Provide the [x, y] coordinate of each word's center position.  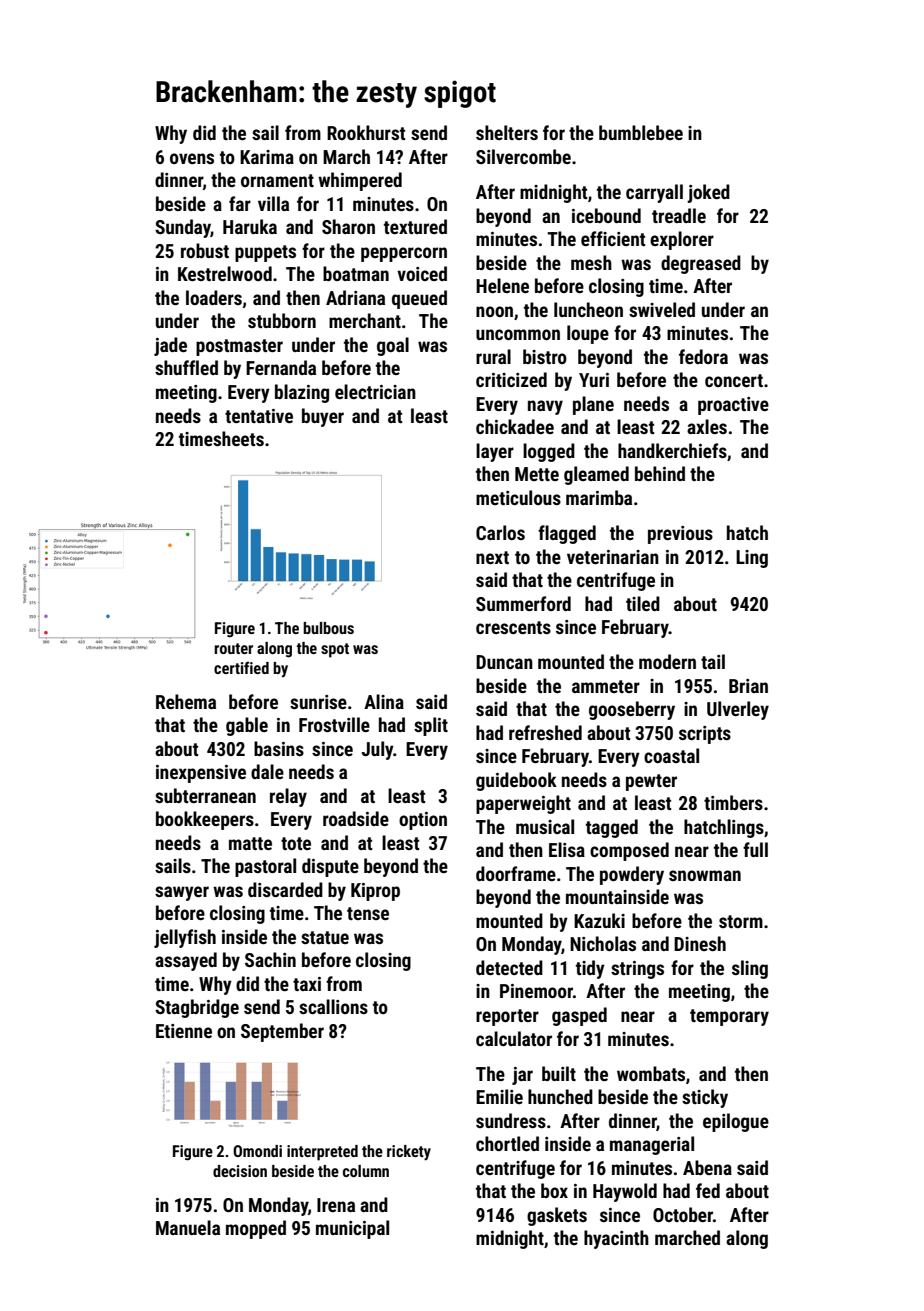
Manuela [188, 1227]
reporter [507, 1017]
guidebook [516, 781]
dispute [330, 867]
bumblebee [641, 132]
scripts [705, 735]
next [492, 557]
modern [667, 661]
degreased [701, 264]
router [233, 648]
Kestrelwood [225, 273]
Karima [267, 157]
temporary [729, 1017]
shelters [507, 132]
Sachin [270, 959]
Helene [502, 285]
